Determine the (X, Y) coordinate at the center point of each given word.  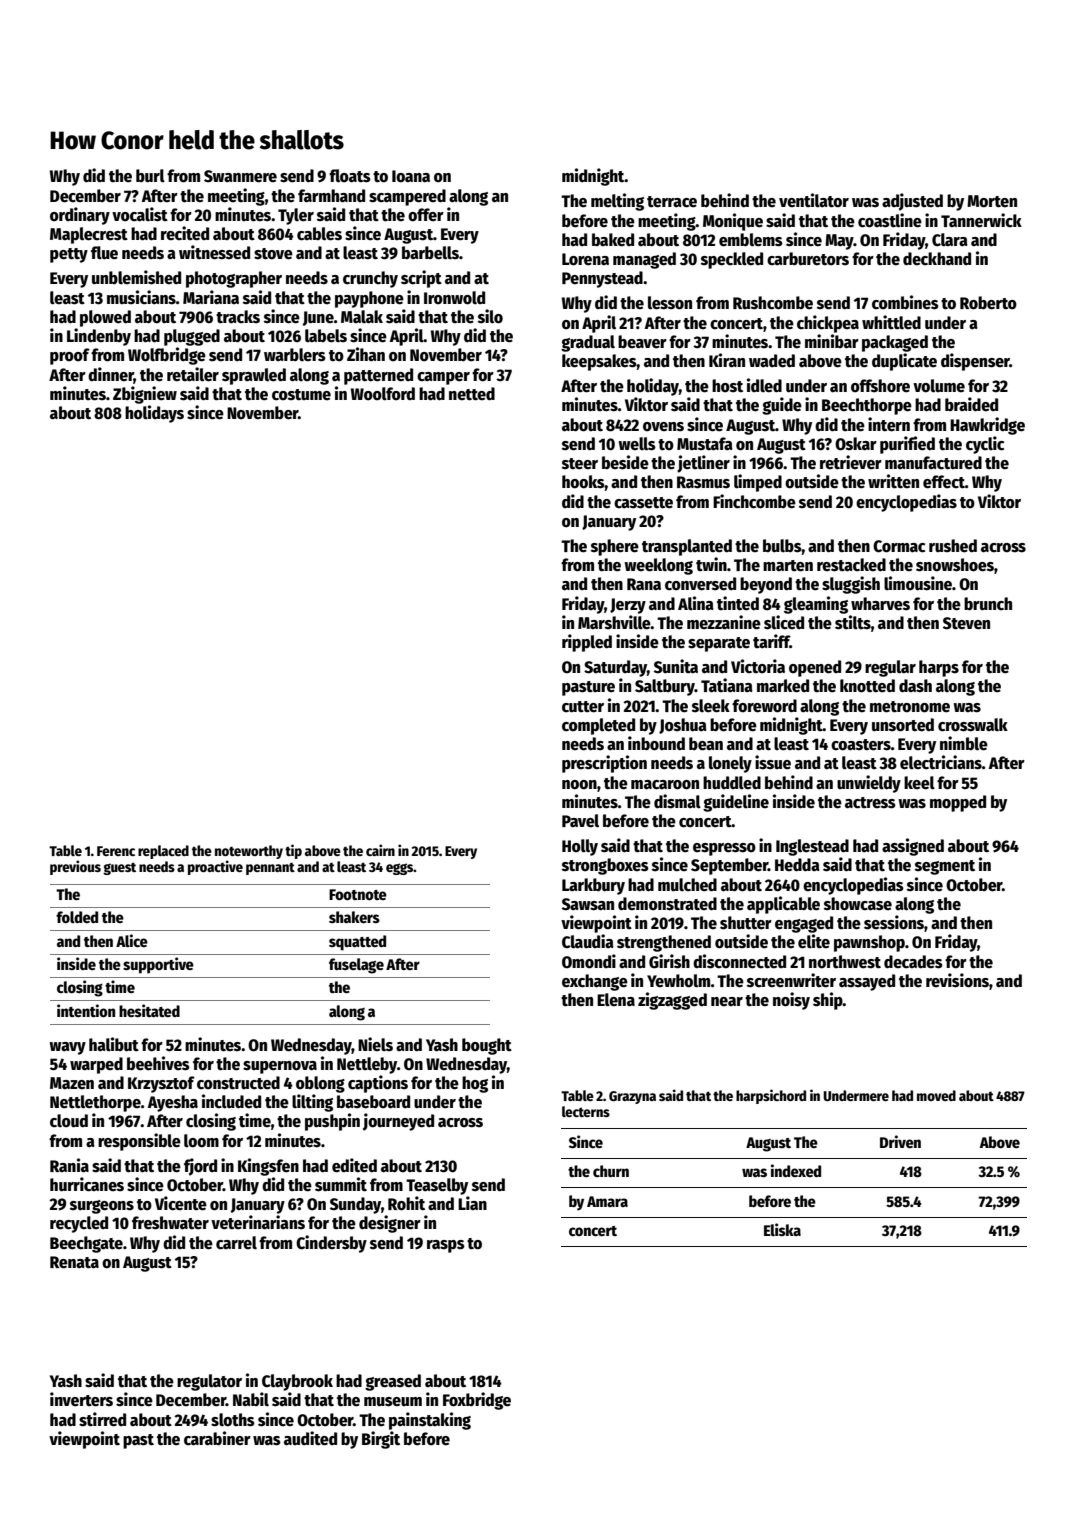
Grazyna (632, 1097)
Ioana (411, 176)
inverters (81, 1399)
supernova (280, 1067)
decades (913, 962)
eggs (400, 869)
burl (150, 176)
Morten (992, 201)
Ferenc (116, 851)
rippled (587, 643)
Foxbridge (477, 1401)
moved (936, 1095)
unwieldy (869, 784)
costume (301, 395)
